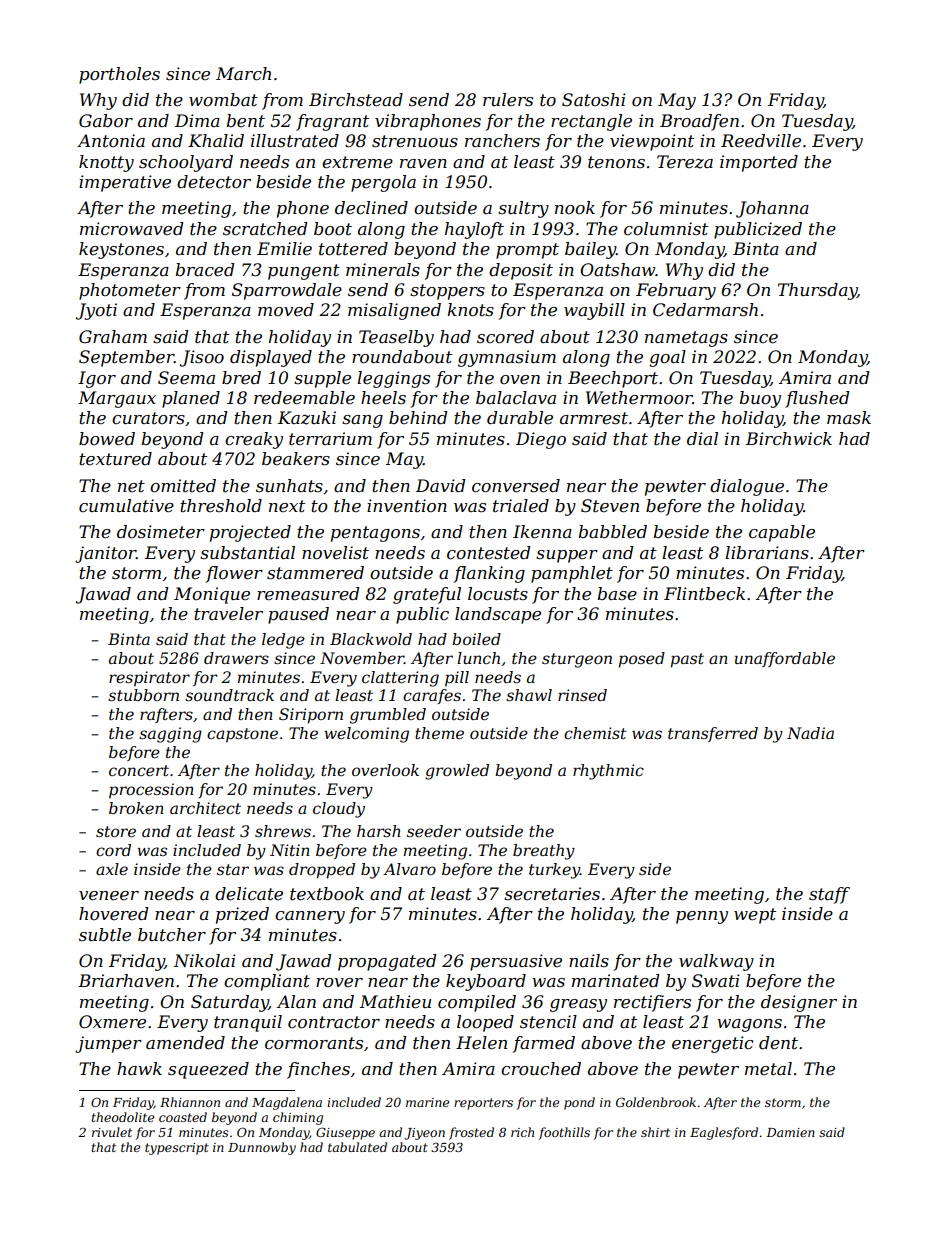 This screenshot has width=952, height=1233. What do you see at coordinates (243, 74) in the screenshot?
I see `March` at bounding box center [243, 74].
